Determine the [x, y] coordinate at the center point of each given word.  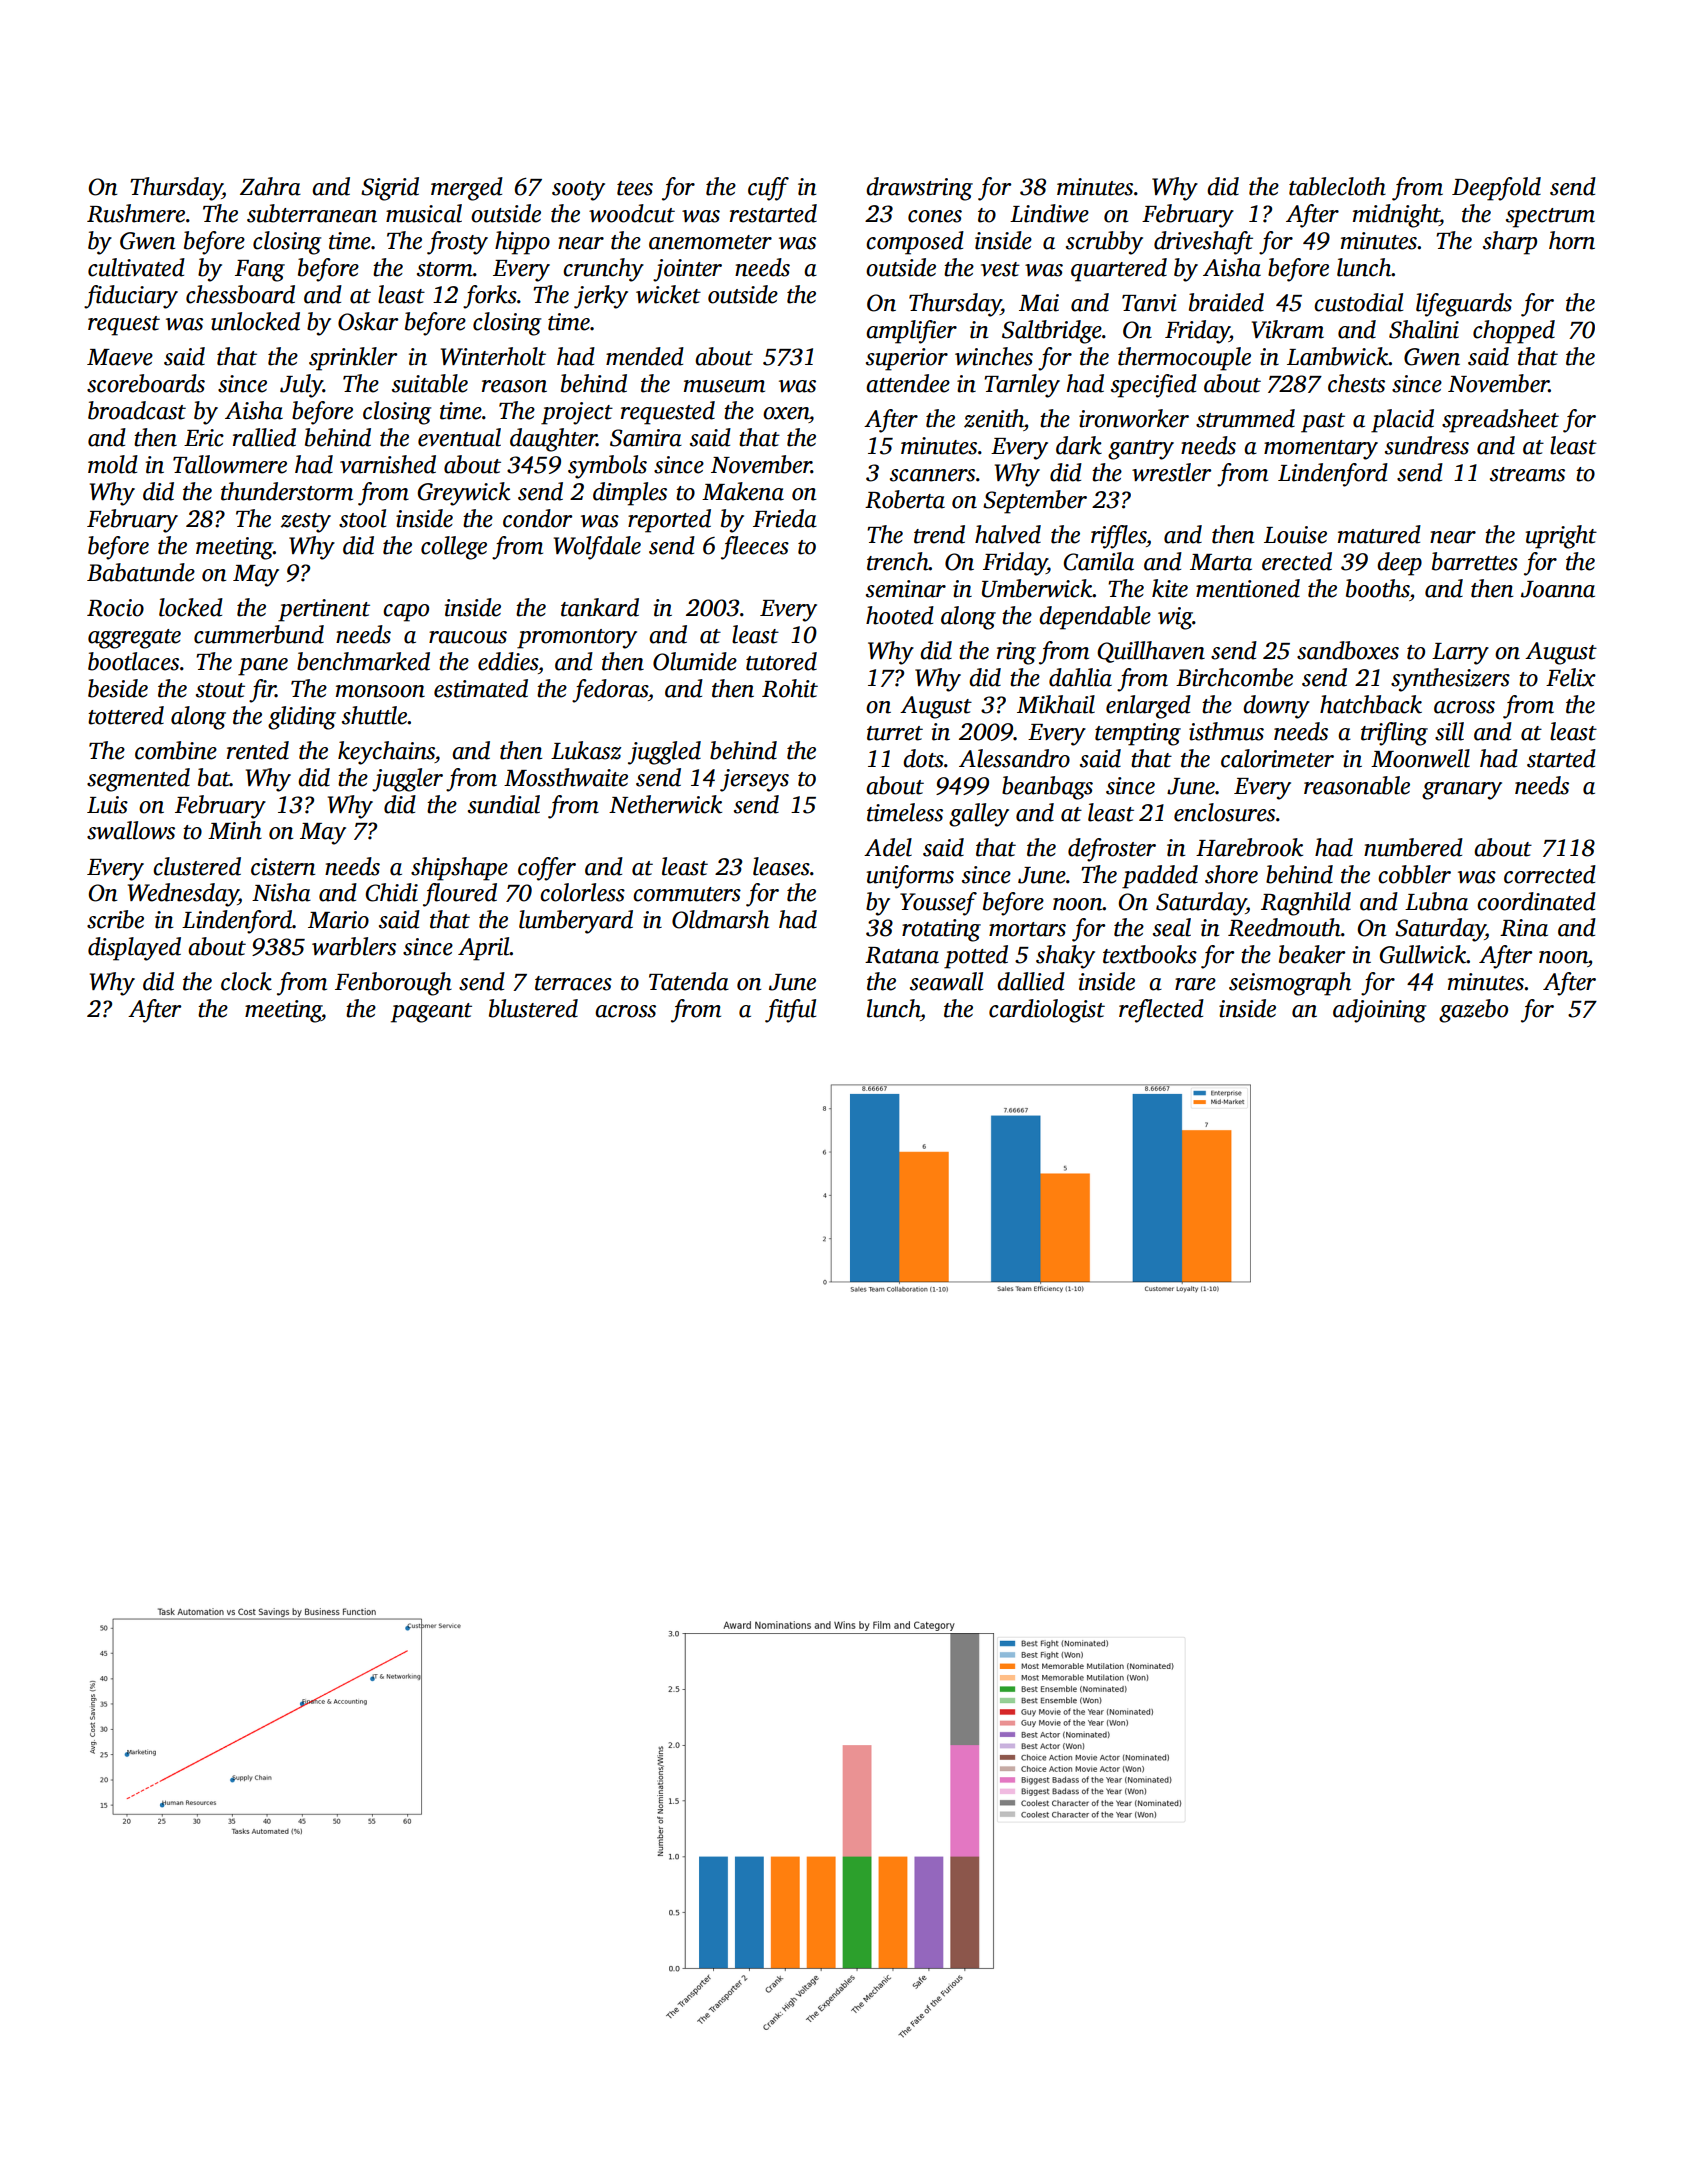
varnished [388, 464]
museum [724, 386]
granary [1462, 791]
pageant [431, 1013]
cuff [768, 189]
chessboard [240, 294]
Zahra [270, 186]
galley [979, 815]
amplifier [911, 332]
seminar [906, 589]
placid [1402, 421]
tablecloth [1337, 186]
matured [1379, 534]
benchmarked [363, 661]
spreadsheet [1500, 421]
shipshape [459, 869]
